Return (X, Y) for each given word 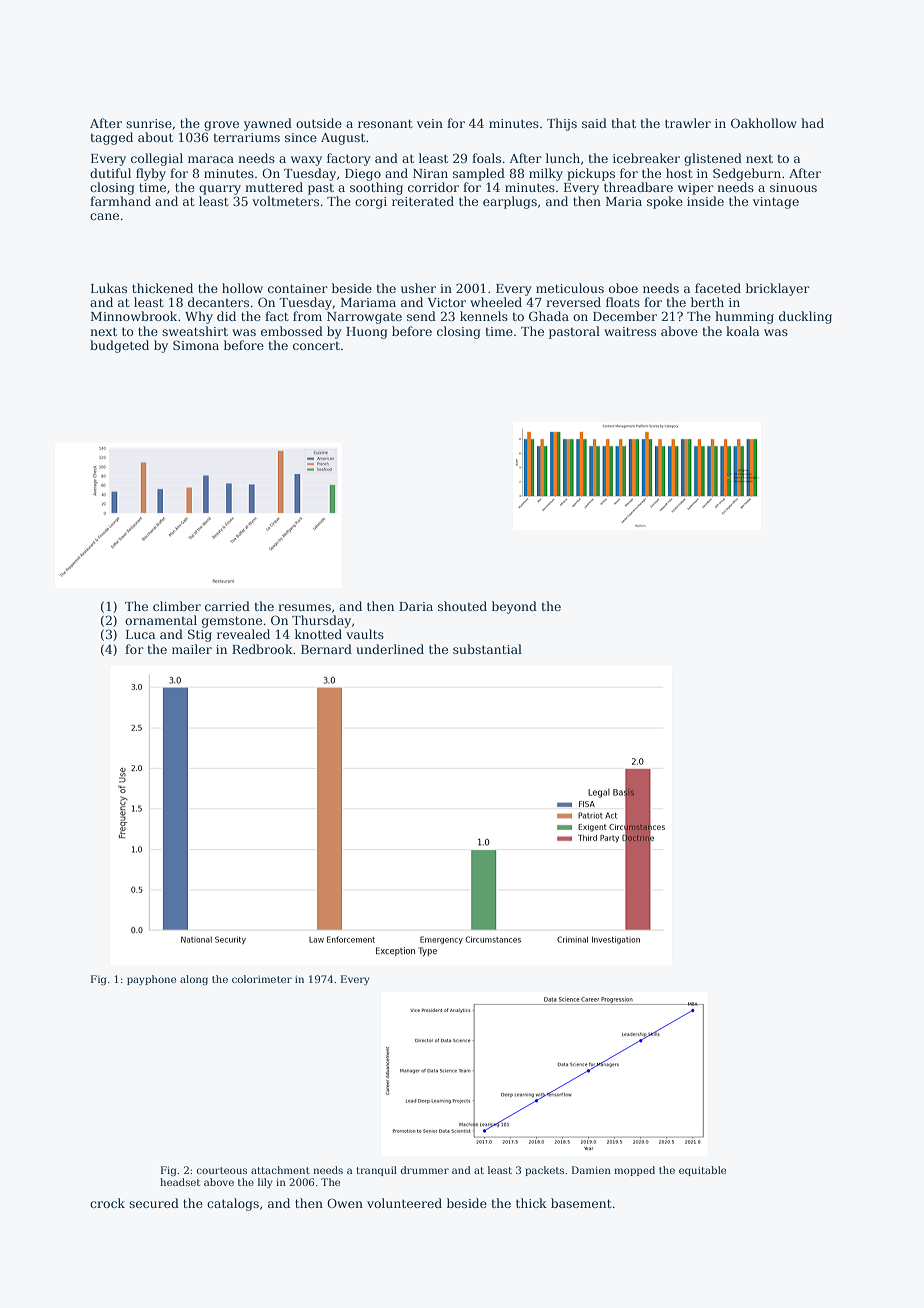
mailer (192, 649)
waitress (630, 331)
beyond (514, 607)
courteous (221, 1170)
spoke (665, 202)
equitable (702, 1171)
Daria (416, 606)
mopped (634, 1171)
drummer (424, 1170)
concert (316, 345)
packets (544, 1171)
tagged (111, 138)
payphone (151, 980)
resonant (385, 123)
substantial (487, 649)
